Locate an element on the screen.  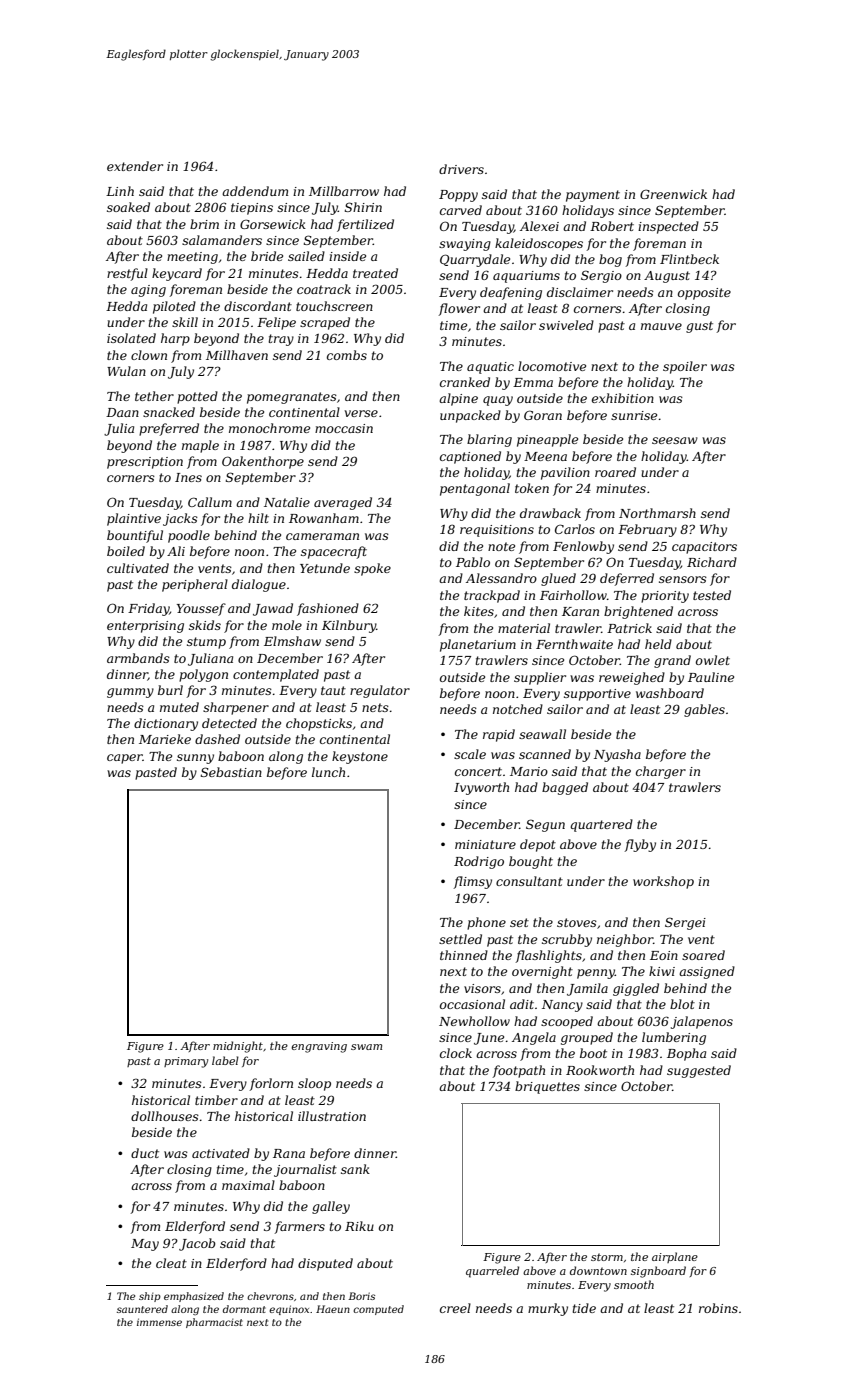
dollhouses is located at coordinates (165, 1116).
